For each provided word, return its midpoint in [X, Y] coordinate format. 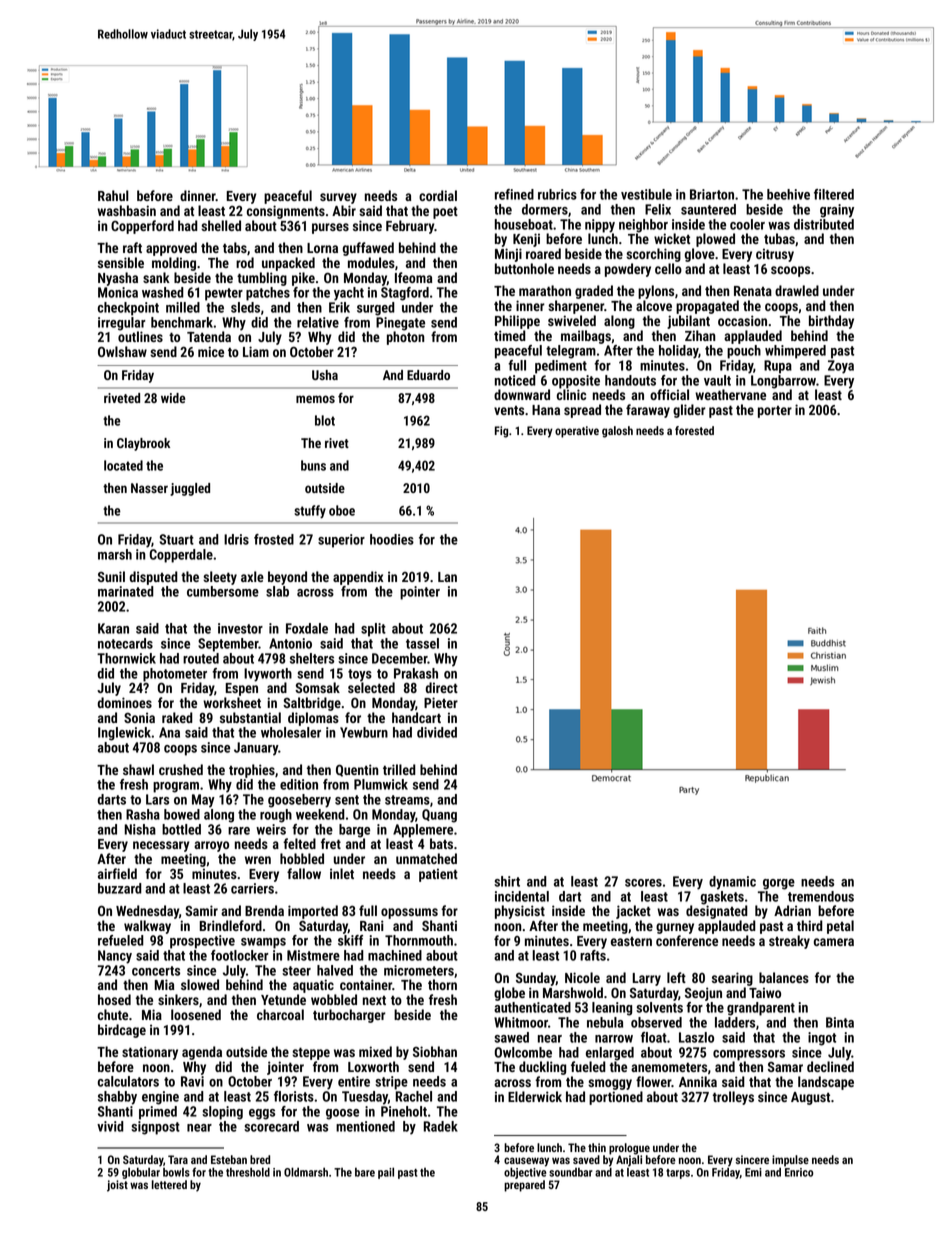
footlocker [240, 955]
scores [643, 883]
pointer [420, 593]
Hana [546, 410]
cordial [438, 195]
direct [442, 687]
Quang [439, 816]
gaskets [722, 898]
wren [258, 860]
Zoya [841, 367]
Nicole [582, 977]
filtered [834, 194]
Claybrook [143, 444]
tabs [235, 247]
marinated [126, 591]
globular [141, 1173]
